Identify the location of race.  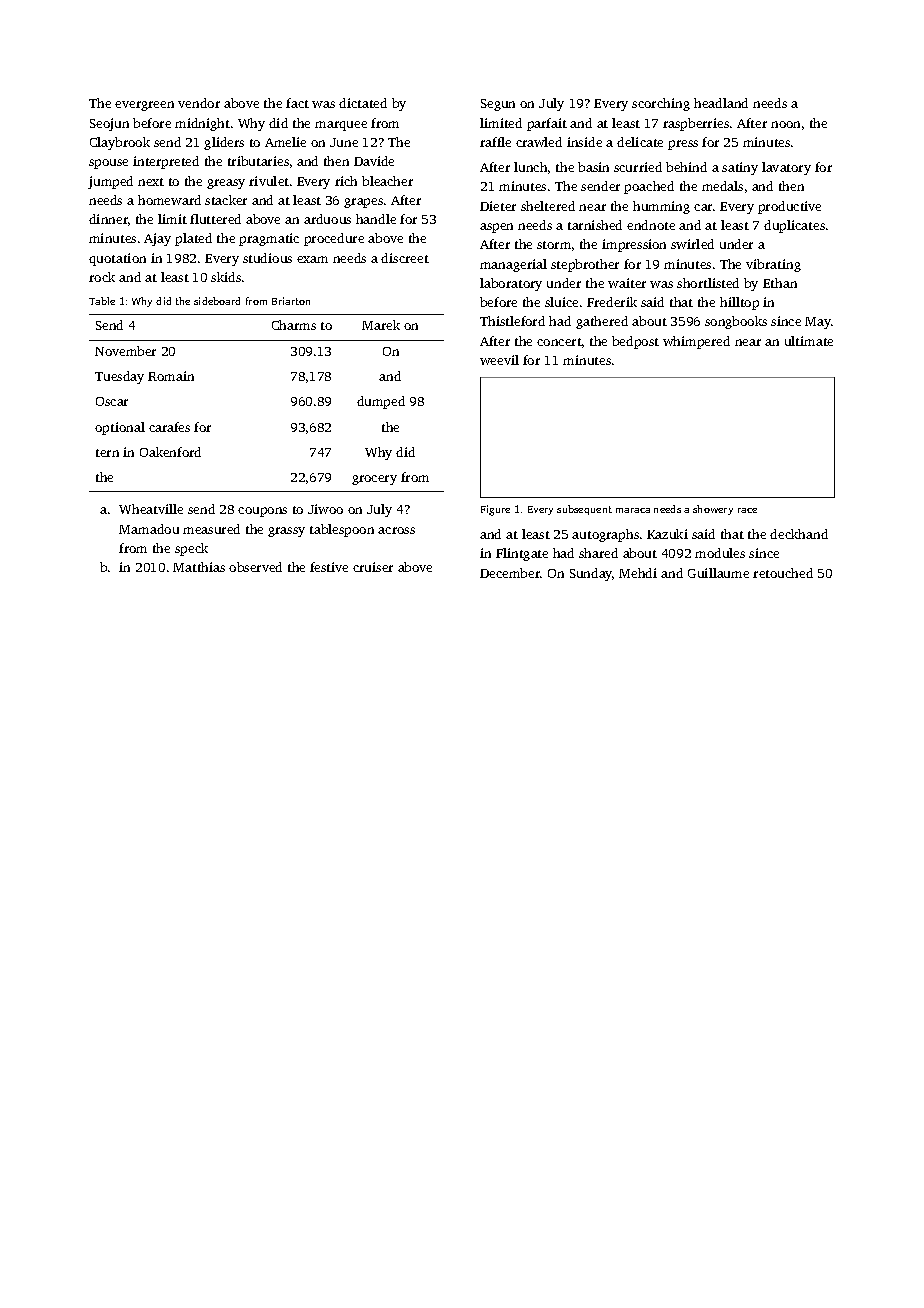
(747, 510).
